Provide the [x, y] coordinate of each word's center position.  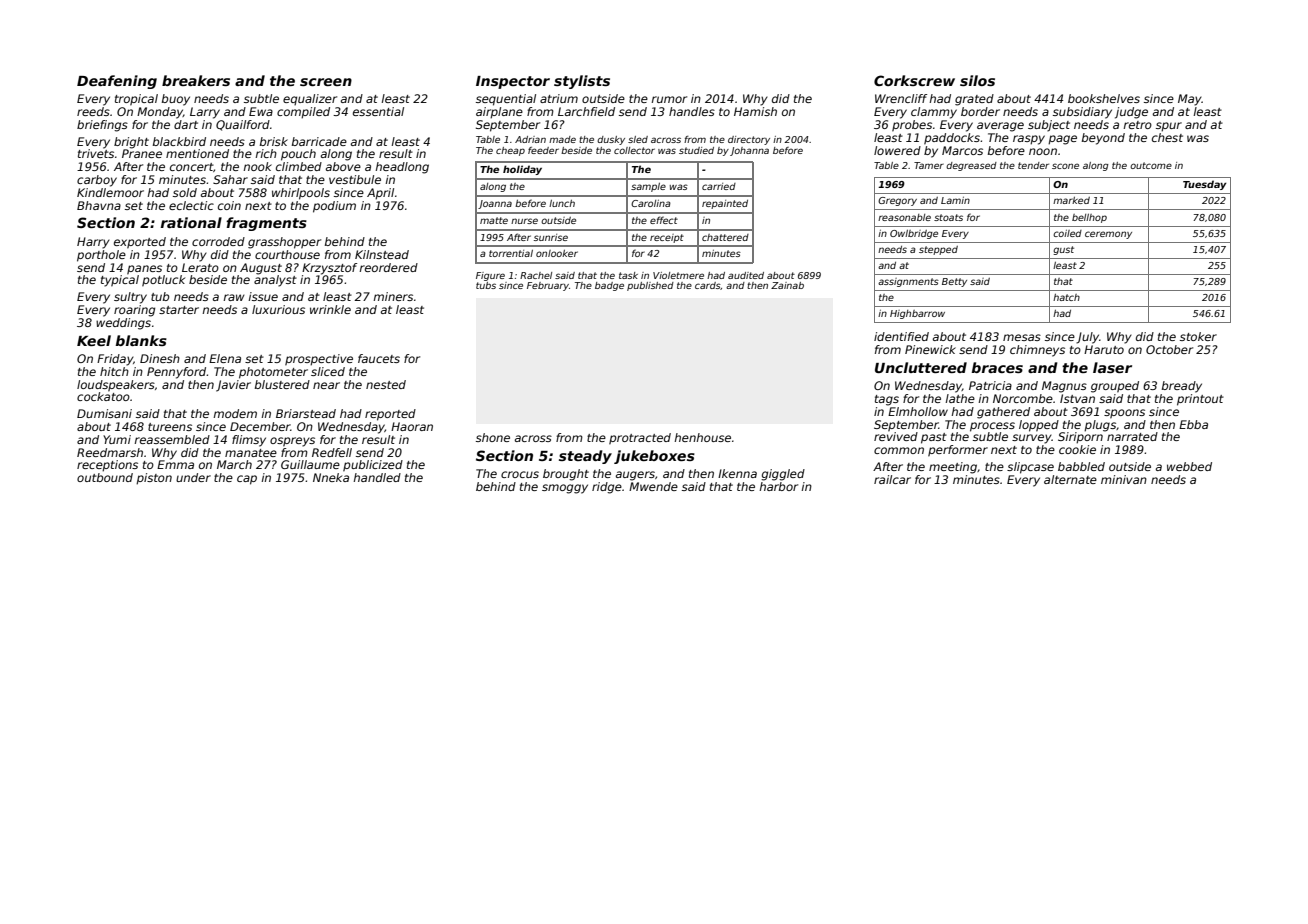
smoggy [565, 489]
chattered [725, 237]
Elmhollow [918, 411]
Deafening [117, 82]
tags [887, 400]
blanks [141, 340]
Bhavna [99, 205]
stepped [938, 250]
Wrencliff [901, 98]
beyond [1103, 139]
